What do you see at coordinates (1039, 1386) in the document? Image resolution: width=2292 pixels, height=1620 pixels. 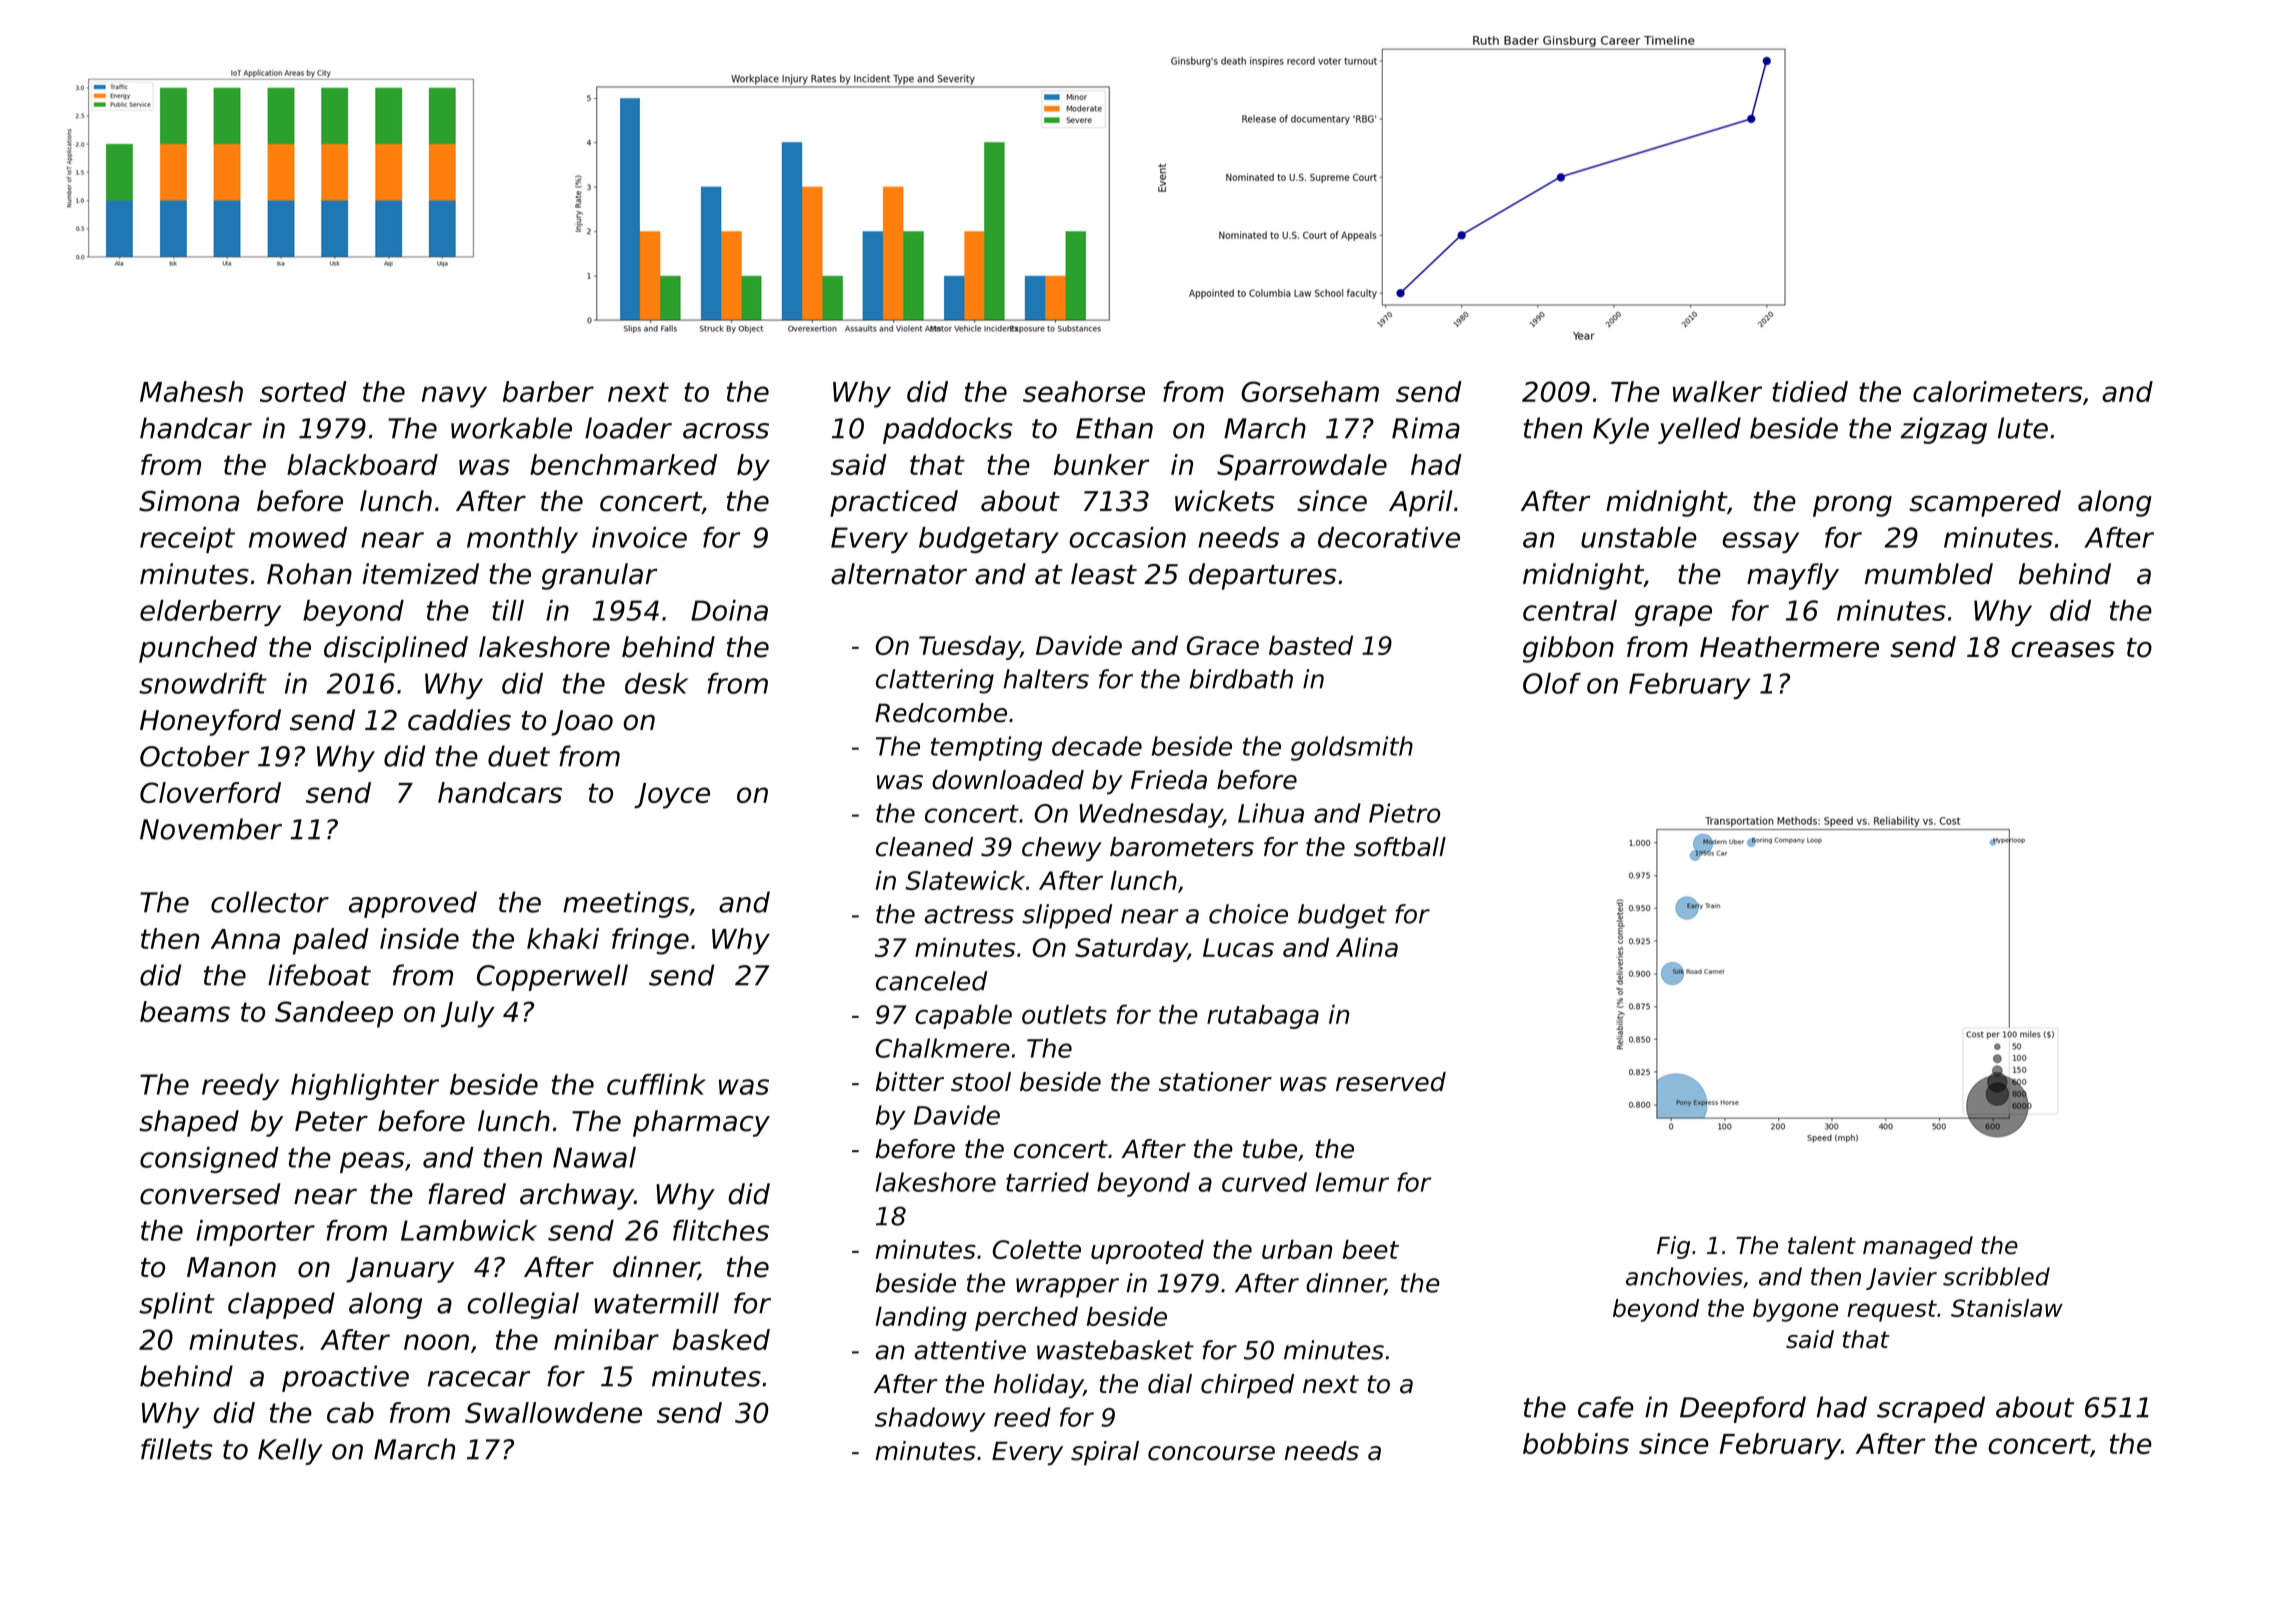 I see `holiday` at bounding box center [1039, 1386].
